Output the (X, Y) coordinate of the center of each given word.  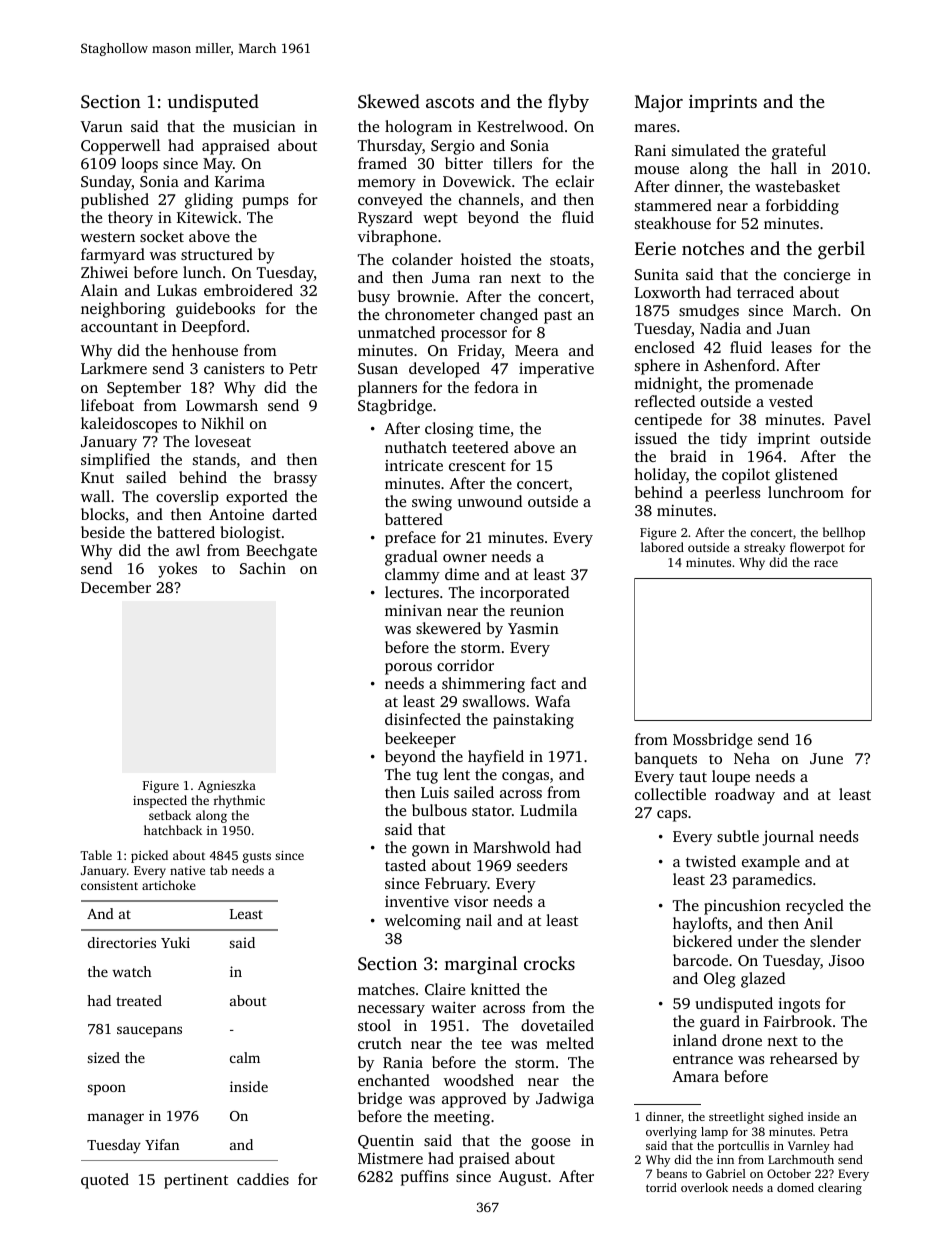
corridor (465, 665)
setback (170, 815)
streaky (764, 548)
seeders (542, 865)
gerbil (841, 250)
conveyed (390, 201)
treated (139, 1000)
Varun (102, 126)
